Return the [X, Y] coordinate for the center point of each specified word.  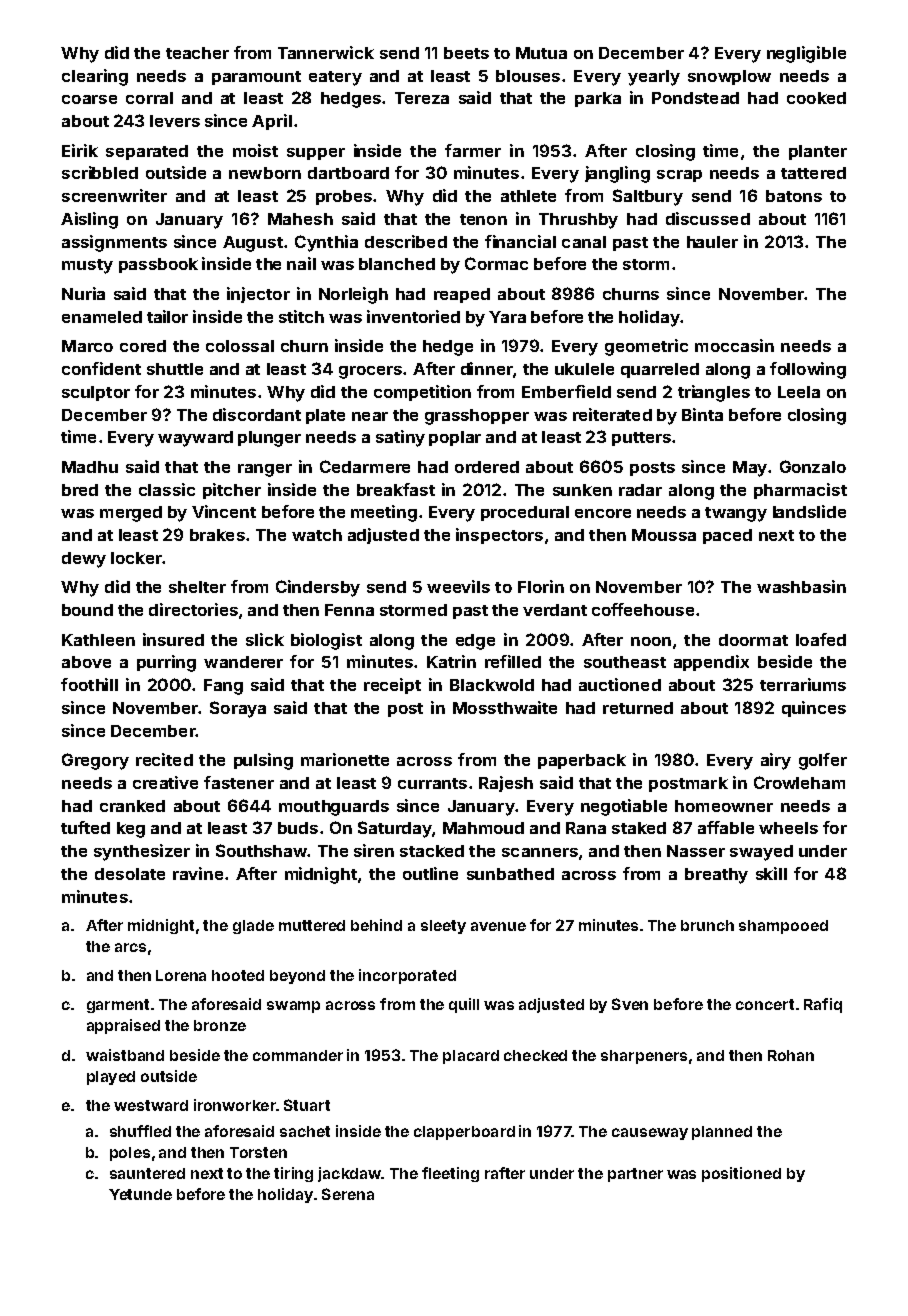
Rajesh [506, 784]
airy [776, 761]
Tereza [422, 98]
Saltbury [648, 197]
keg [131, 830]
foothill [89, 684]
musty [87, 266]
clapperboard [464, 1133]
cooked [816, 98]
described [406, 241]
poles [130, 1154]
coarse [89, 99]
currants [432, 783]
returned [638, 708]
